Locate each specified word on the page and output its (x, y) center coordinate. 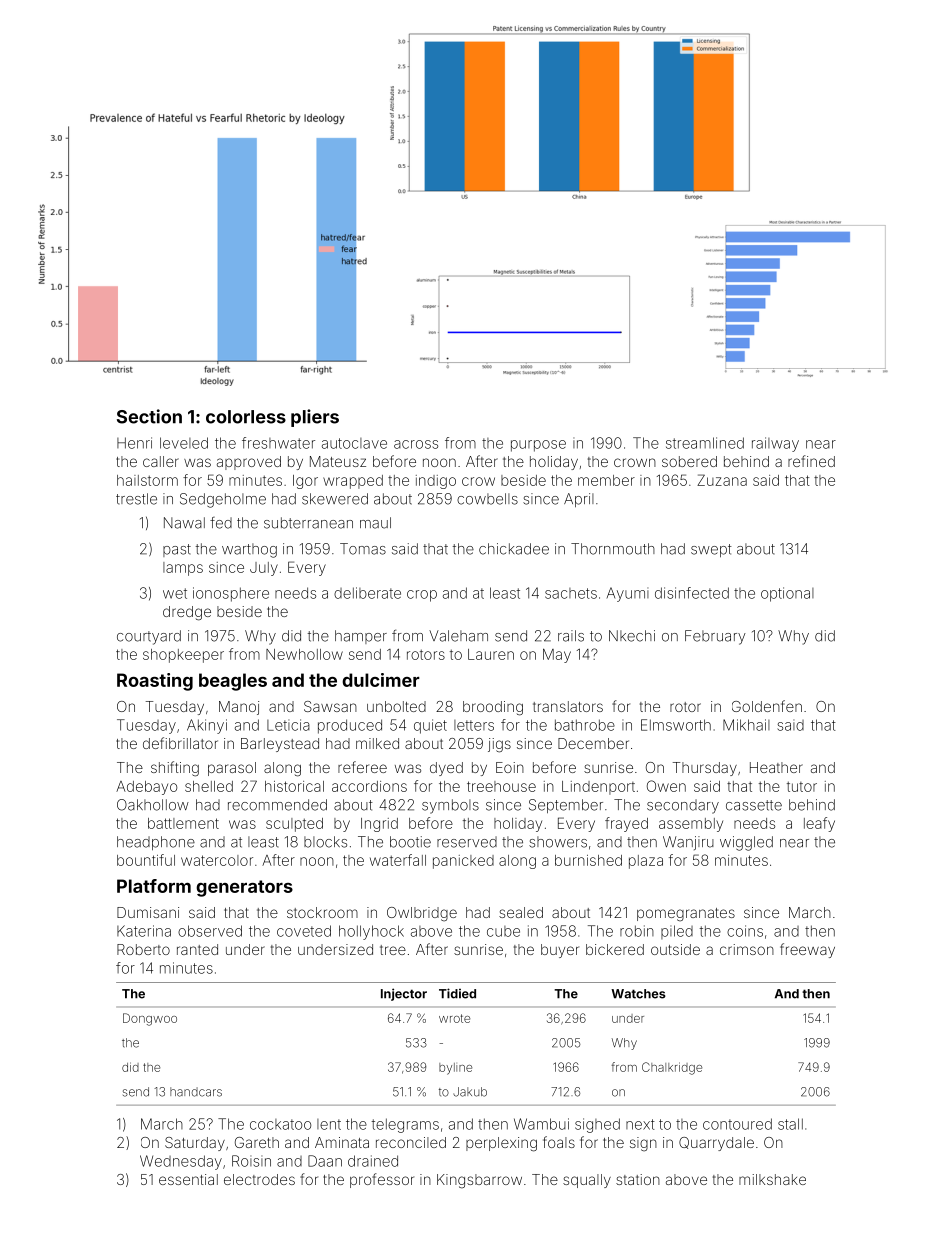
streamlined (705, 443)
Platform (154, 886)
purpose (538, 446)
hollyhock (371, 932)
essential (188, 1179)
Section (149, 416)
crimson (747, 949)
